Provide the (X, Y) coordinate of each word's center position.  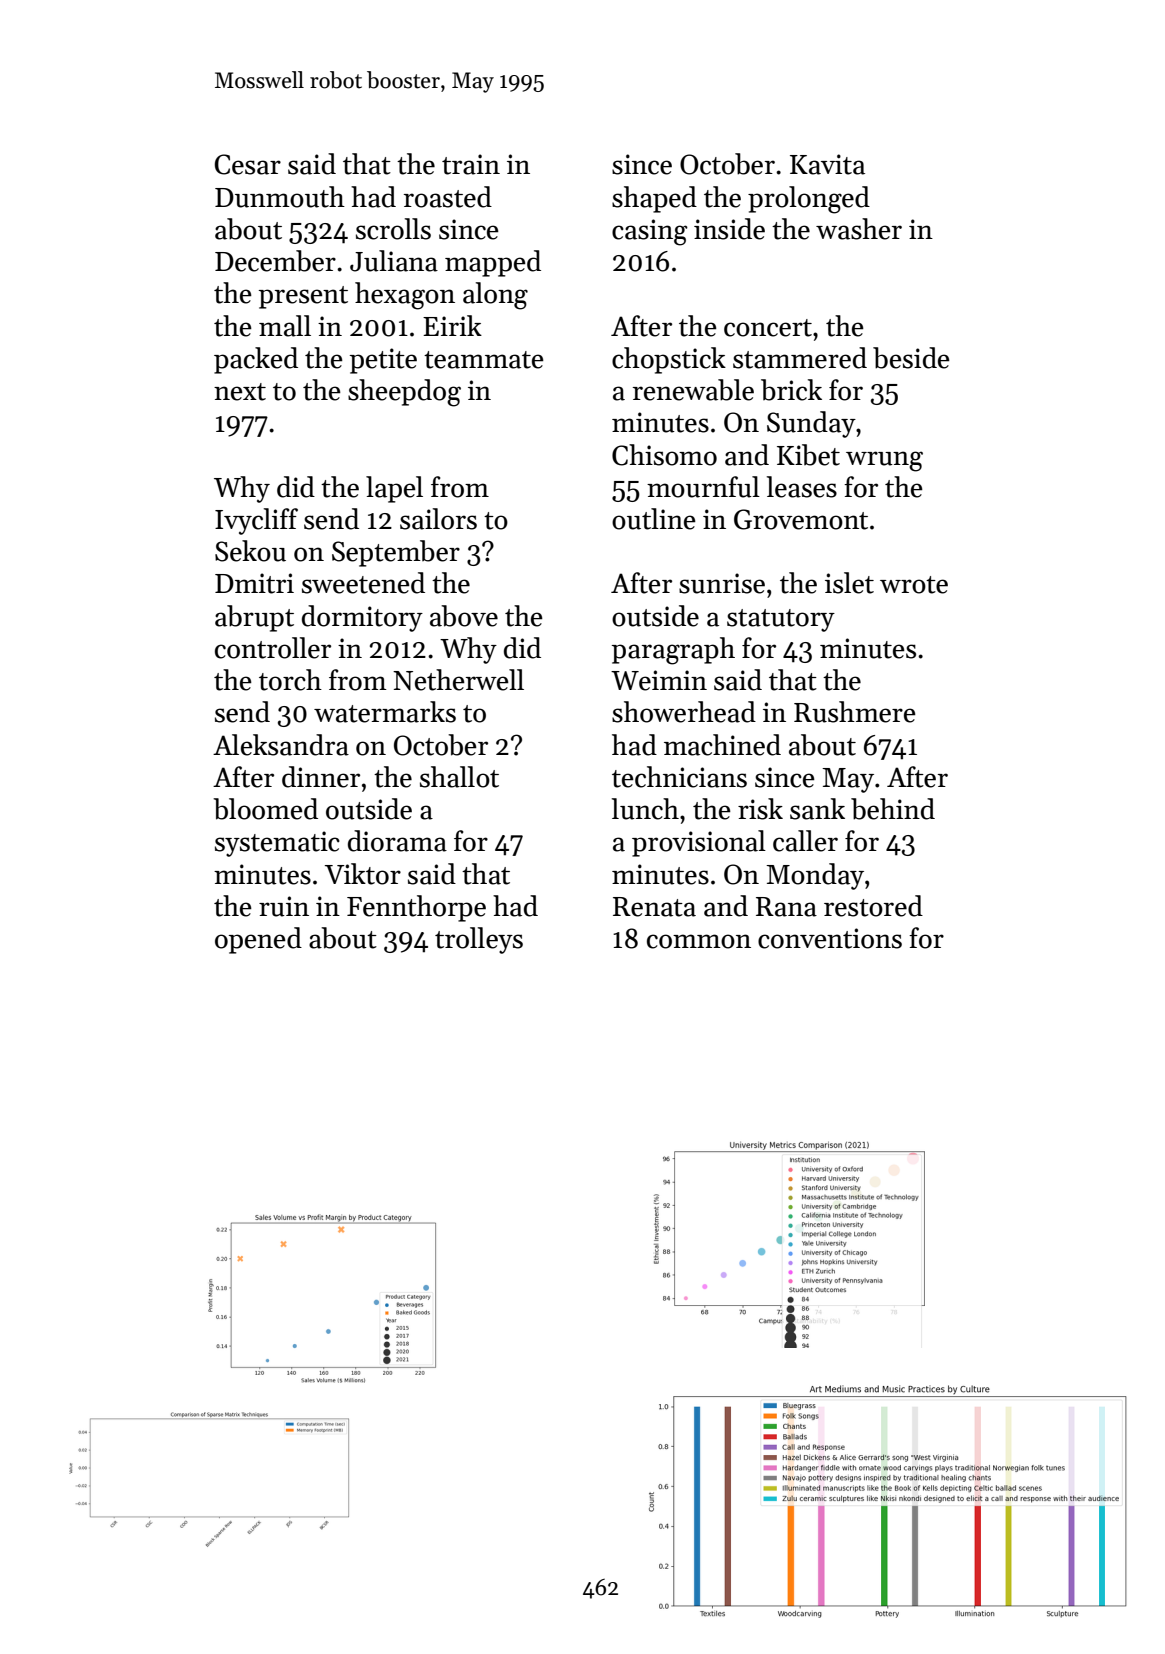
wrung (884, 461)
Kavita (827, 164)
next (240, 392)
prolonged (809, 200)
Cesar (248, 164)
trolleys (479, 940)
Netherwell (458, 680)
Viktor (363, 874)
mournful (703, 487)
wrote (914, 585)
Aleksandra (281, 745)
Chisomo (664, 455)
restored (873, 906)
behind (893, 809)
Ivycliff (256, 521)
